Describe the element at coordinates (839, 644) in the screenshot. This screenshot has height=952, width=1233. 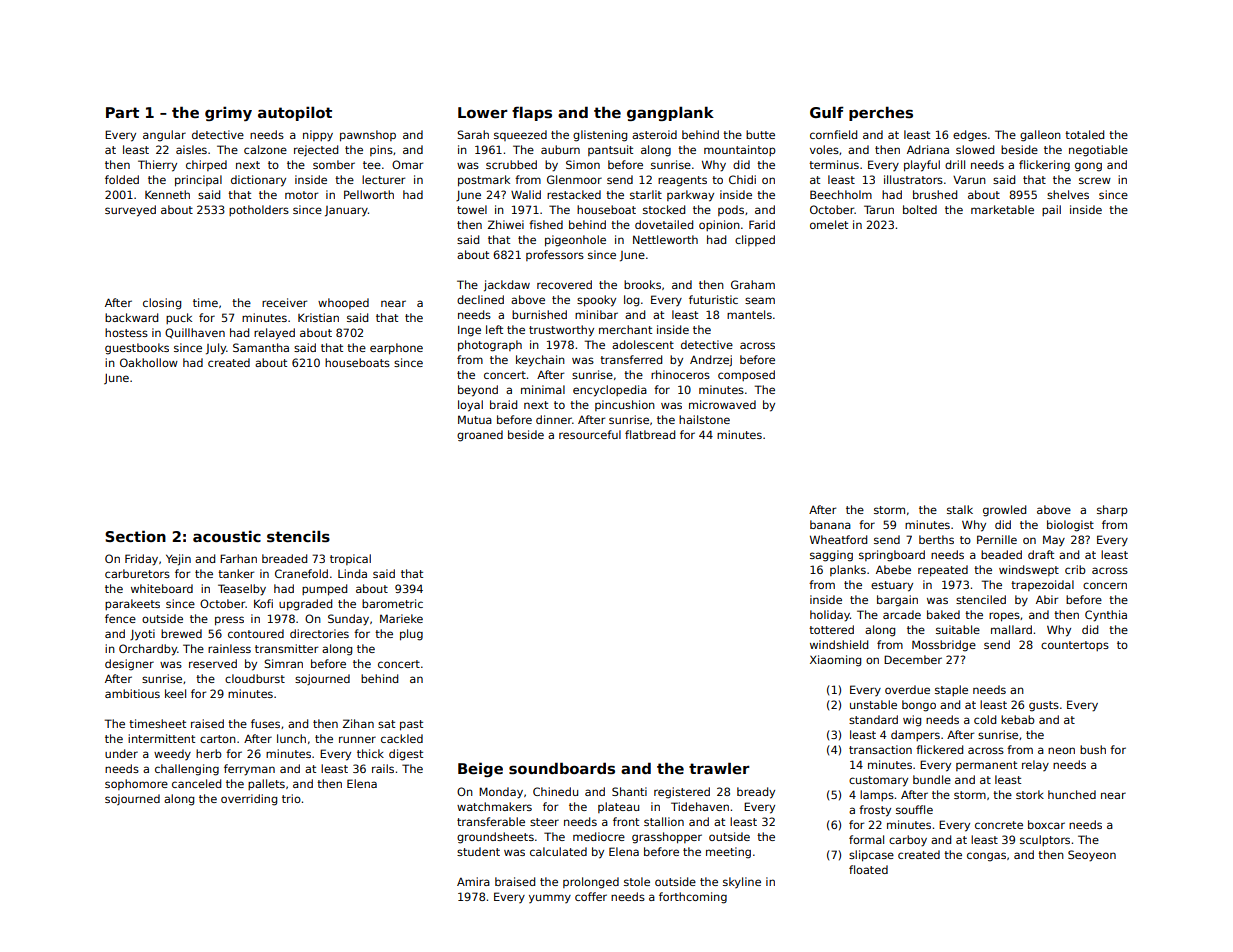
I see `windshield` at that location.
